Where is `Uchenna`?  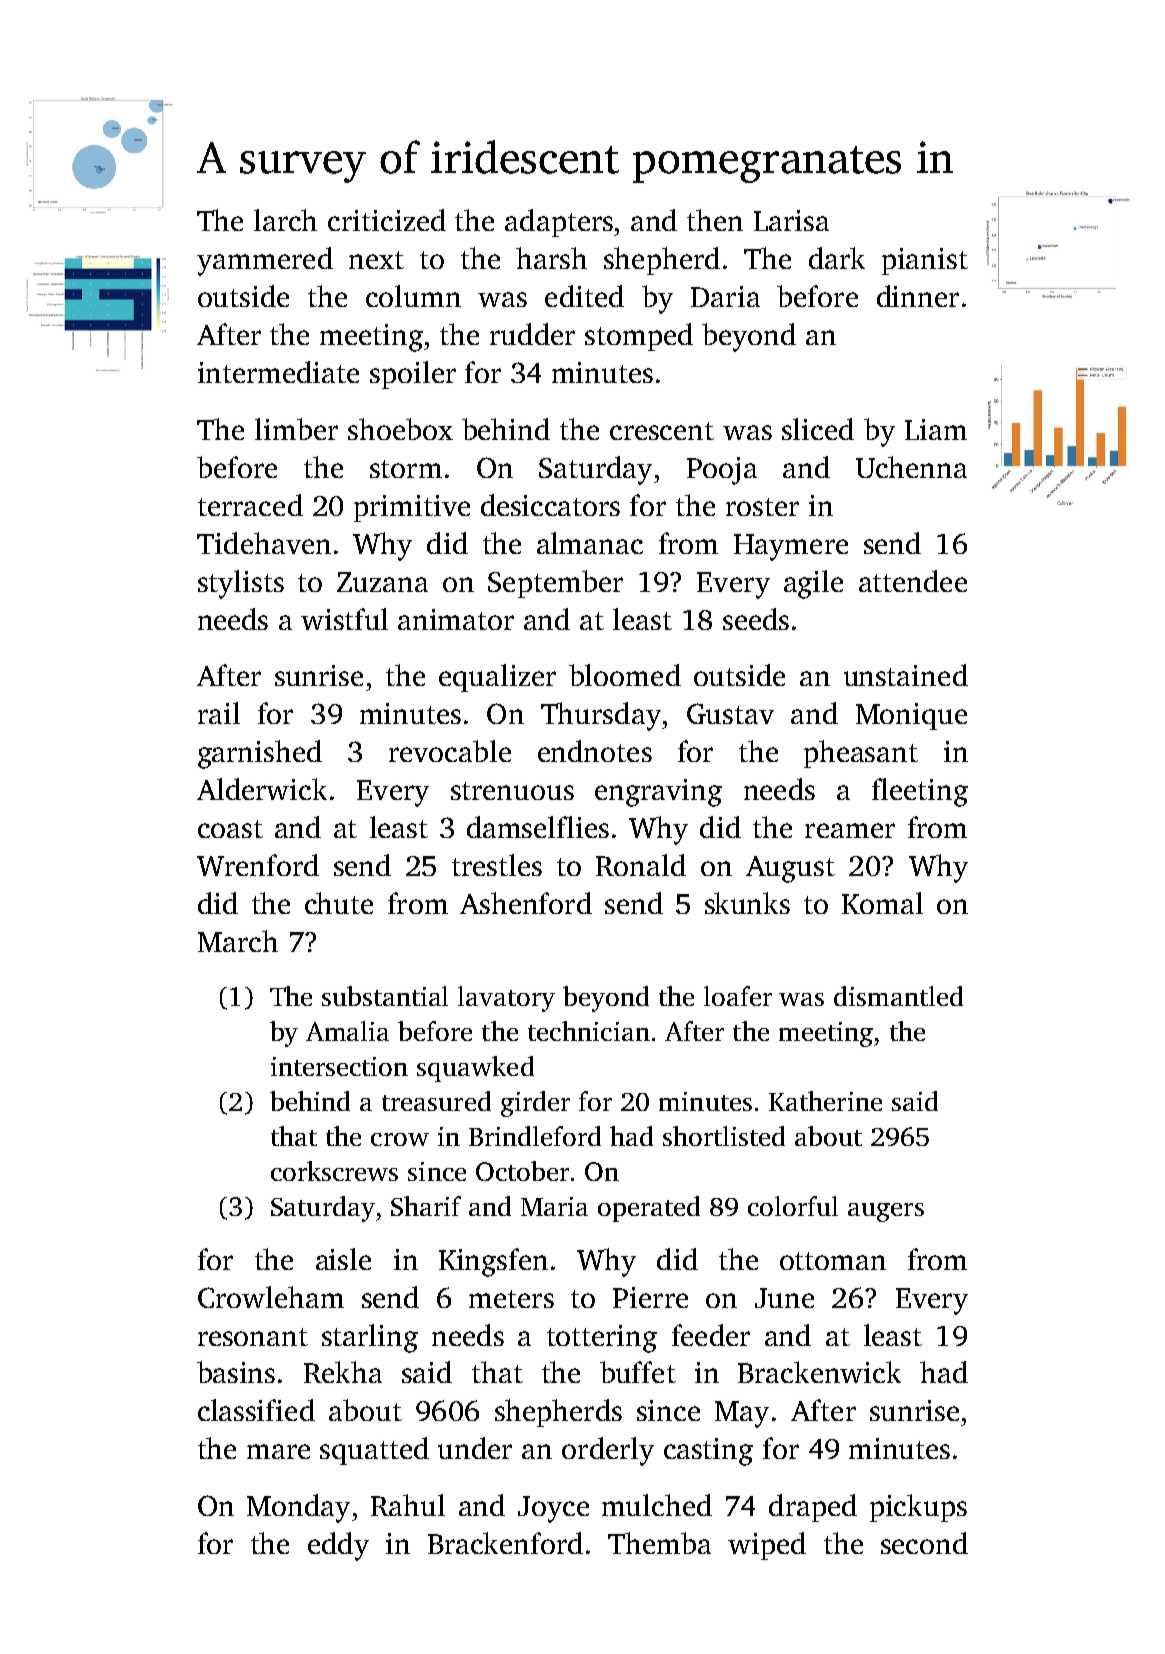 Uchenna is located at coordinates (911, 467).
